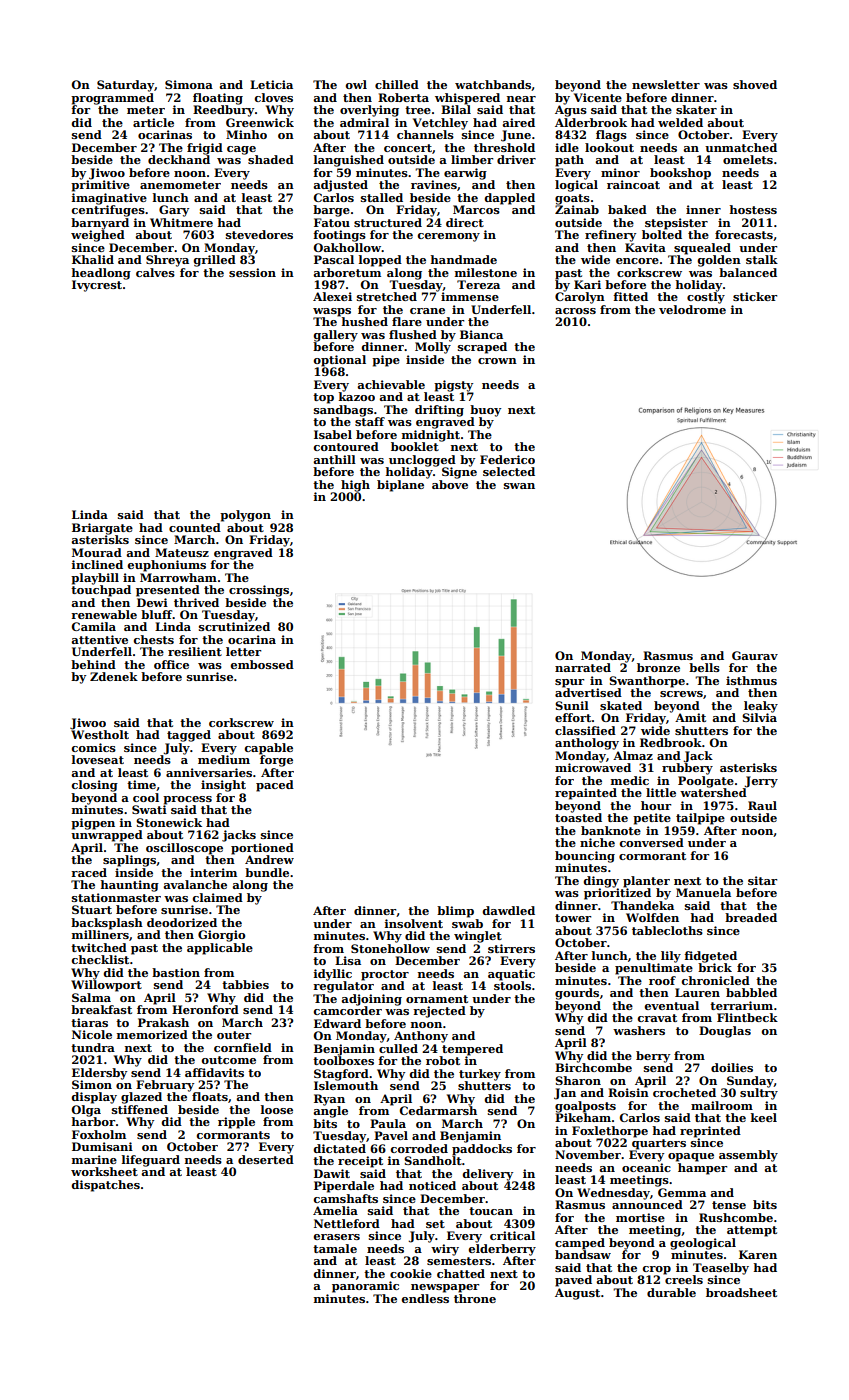 The image size is (849, 1400). What do you see at coordinates (493, 84) in the screenshot?
I see `watchbands` at bounding box center [493, 84].
